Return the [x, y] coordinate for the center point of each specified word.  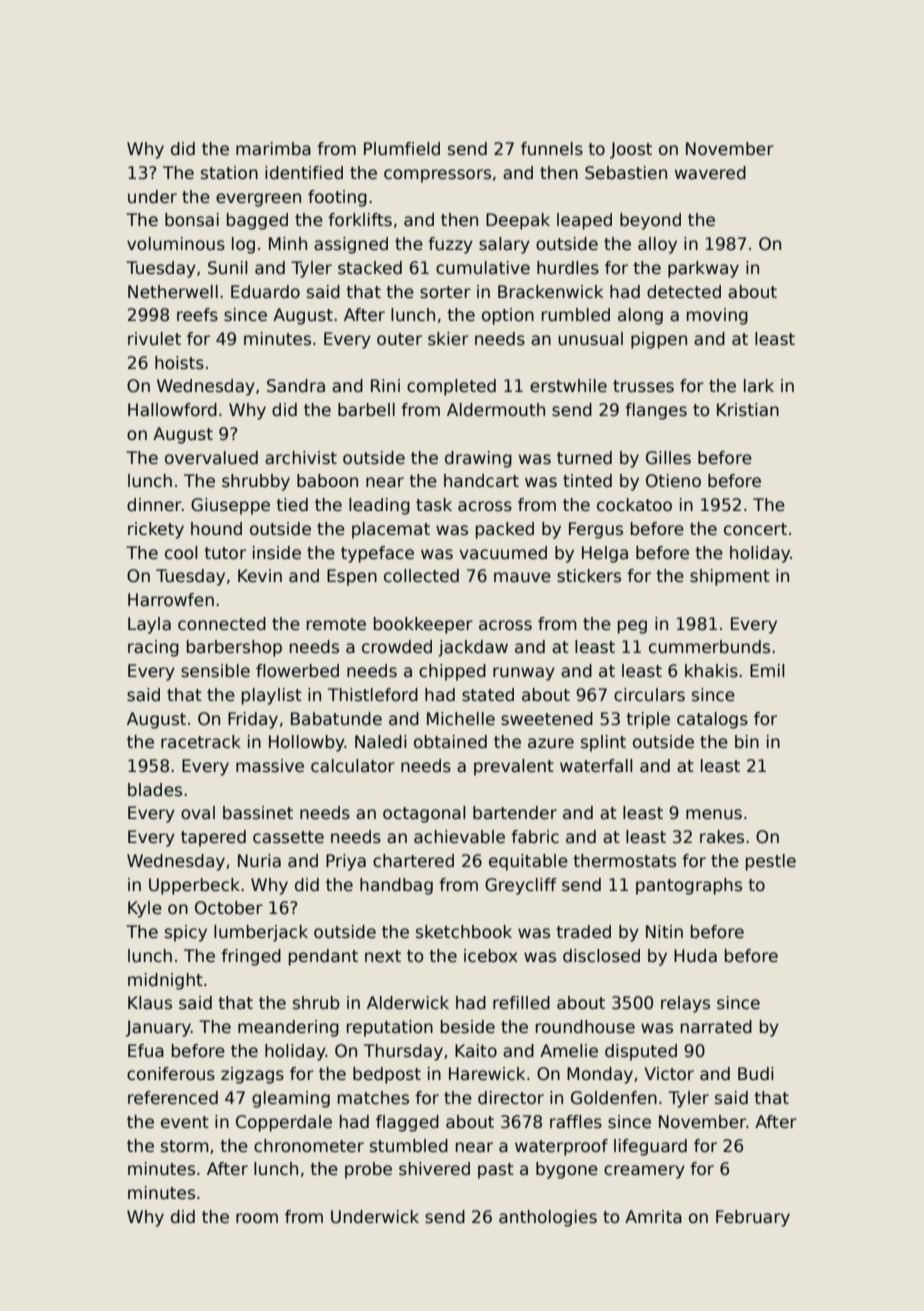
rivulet [154, 339]
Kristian [748, 410]
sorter [445, 292]
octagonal [424, 814]
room [257, 1218]
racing [153, 648]
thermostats [624, 861]
